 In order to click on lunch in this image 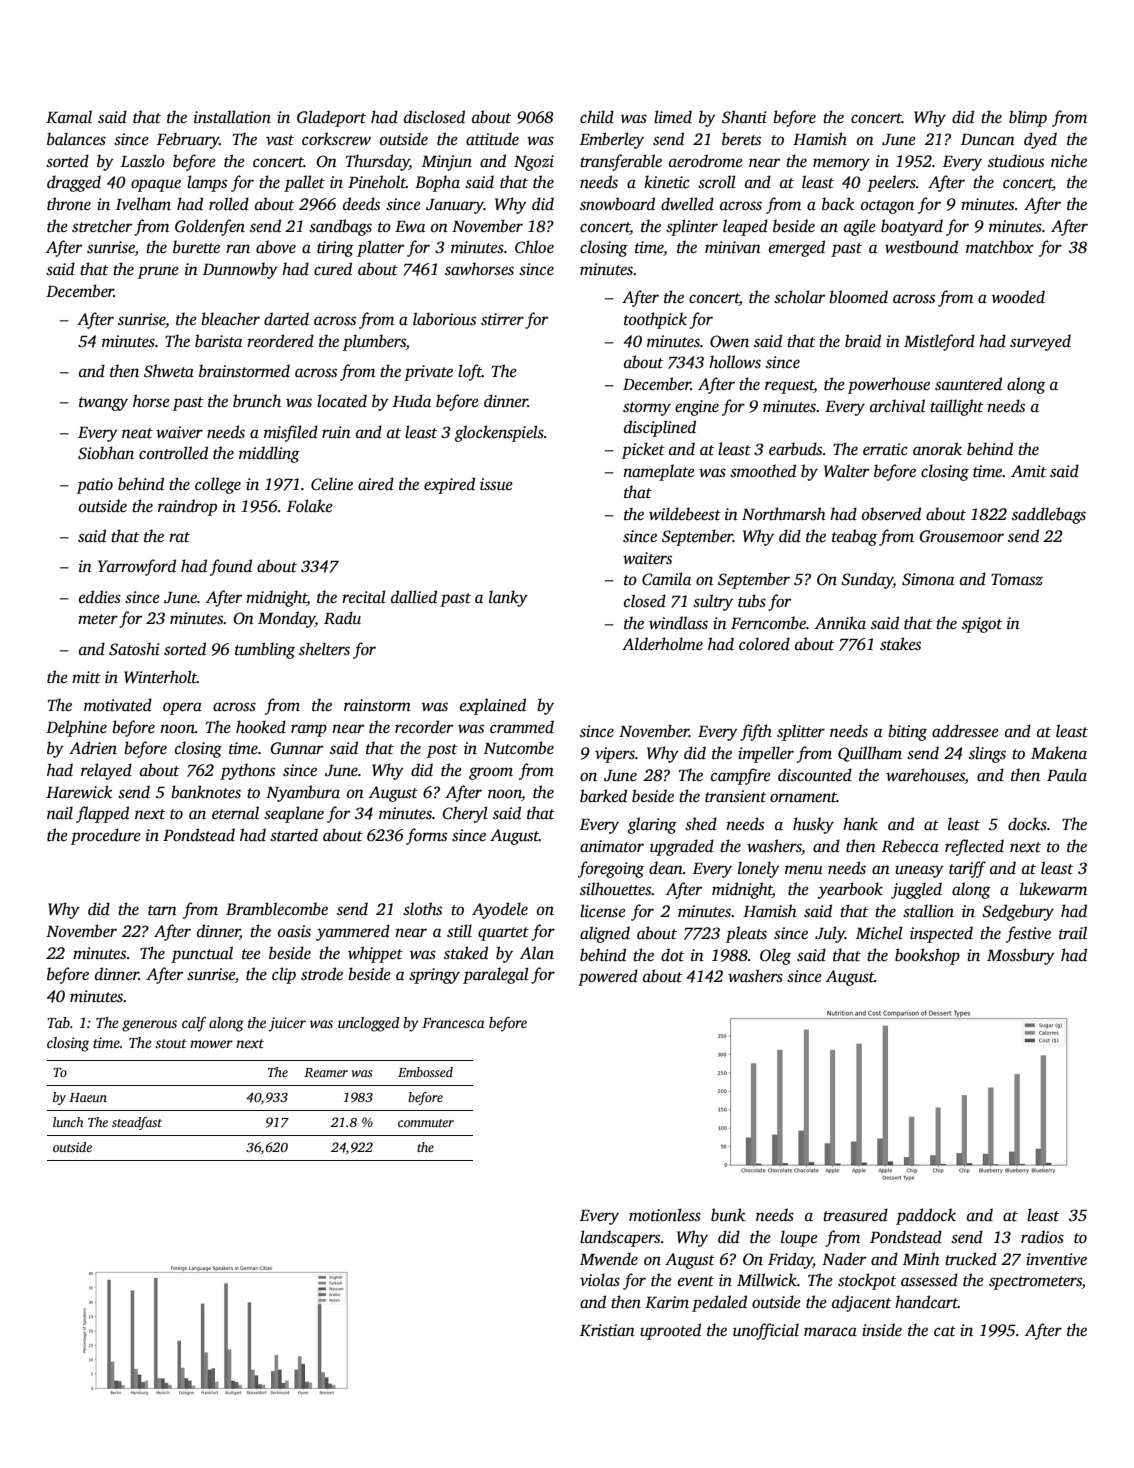, I will do `click(68, 1122)`.
